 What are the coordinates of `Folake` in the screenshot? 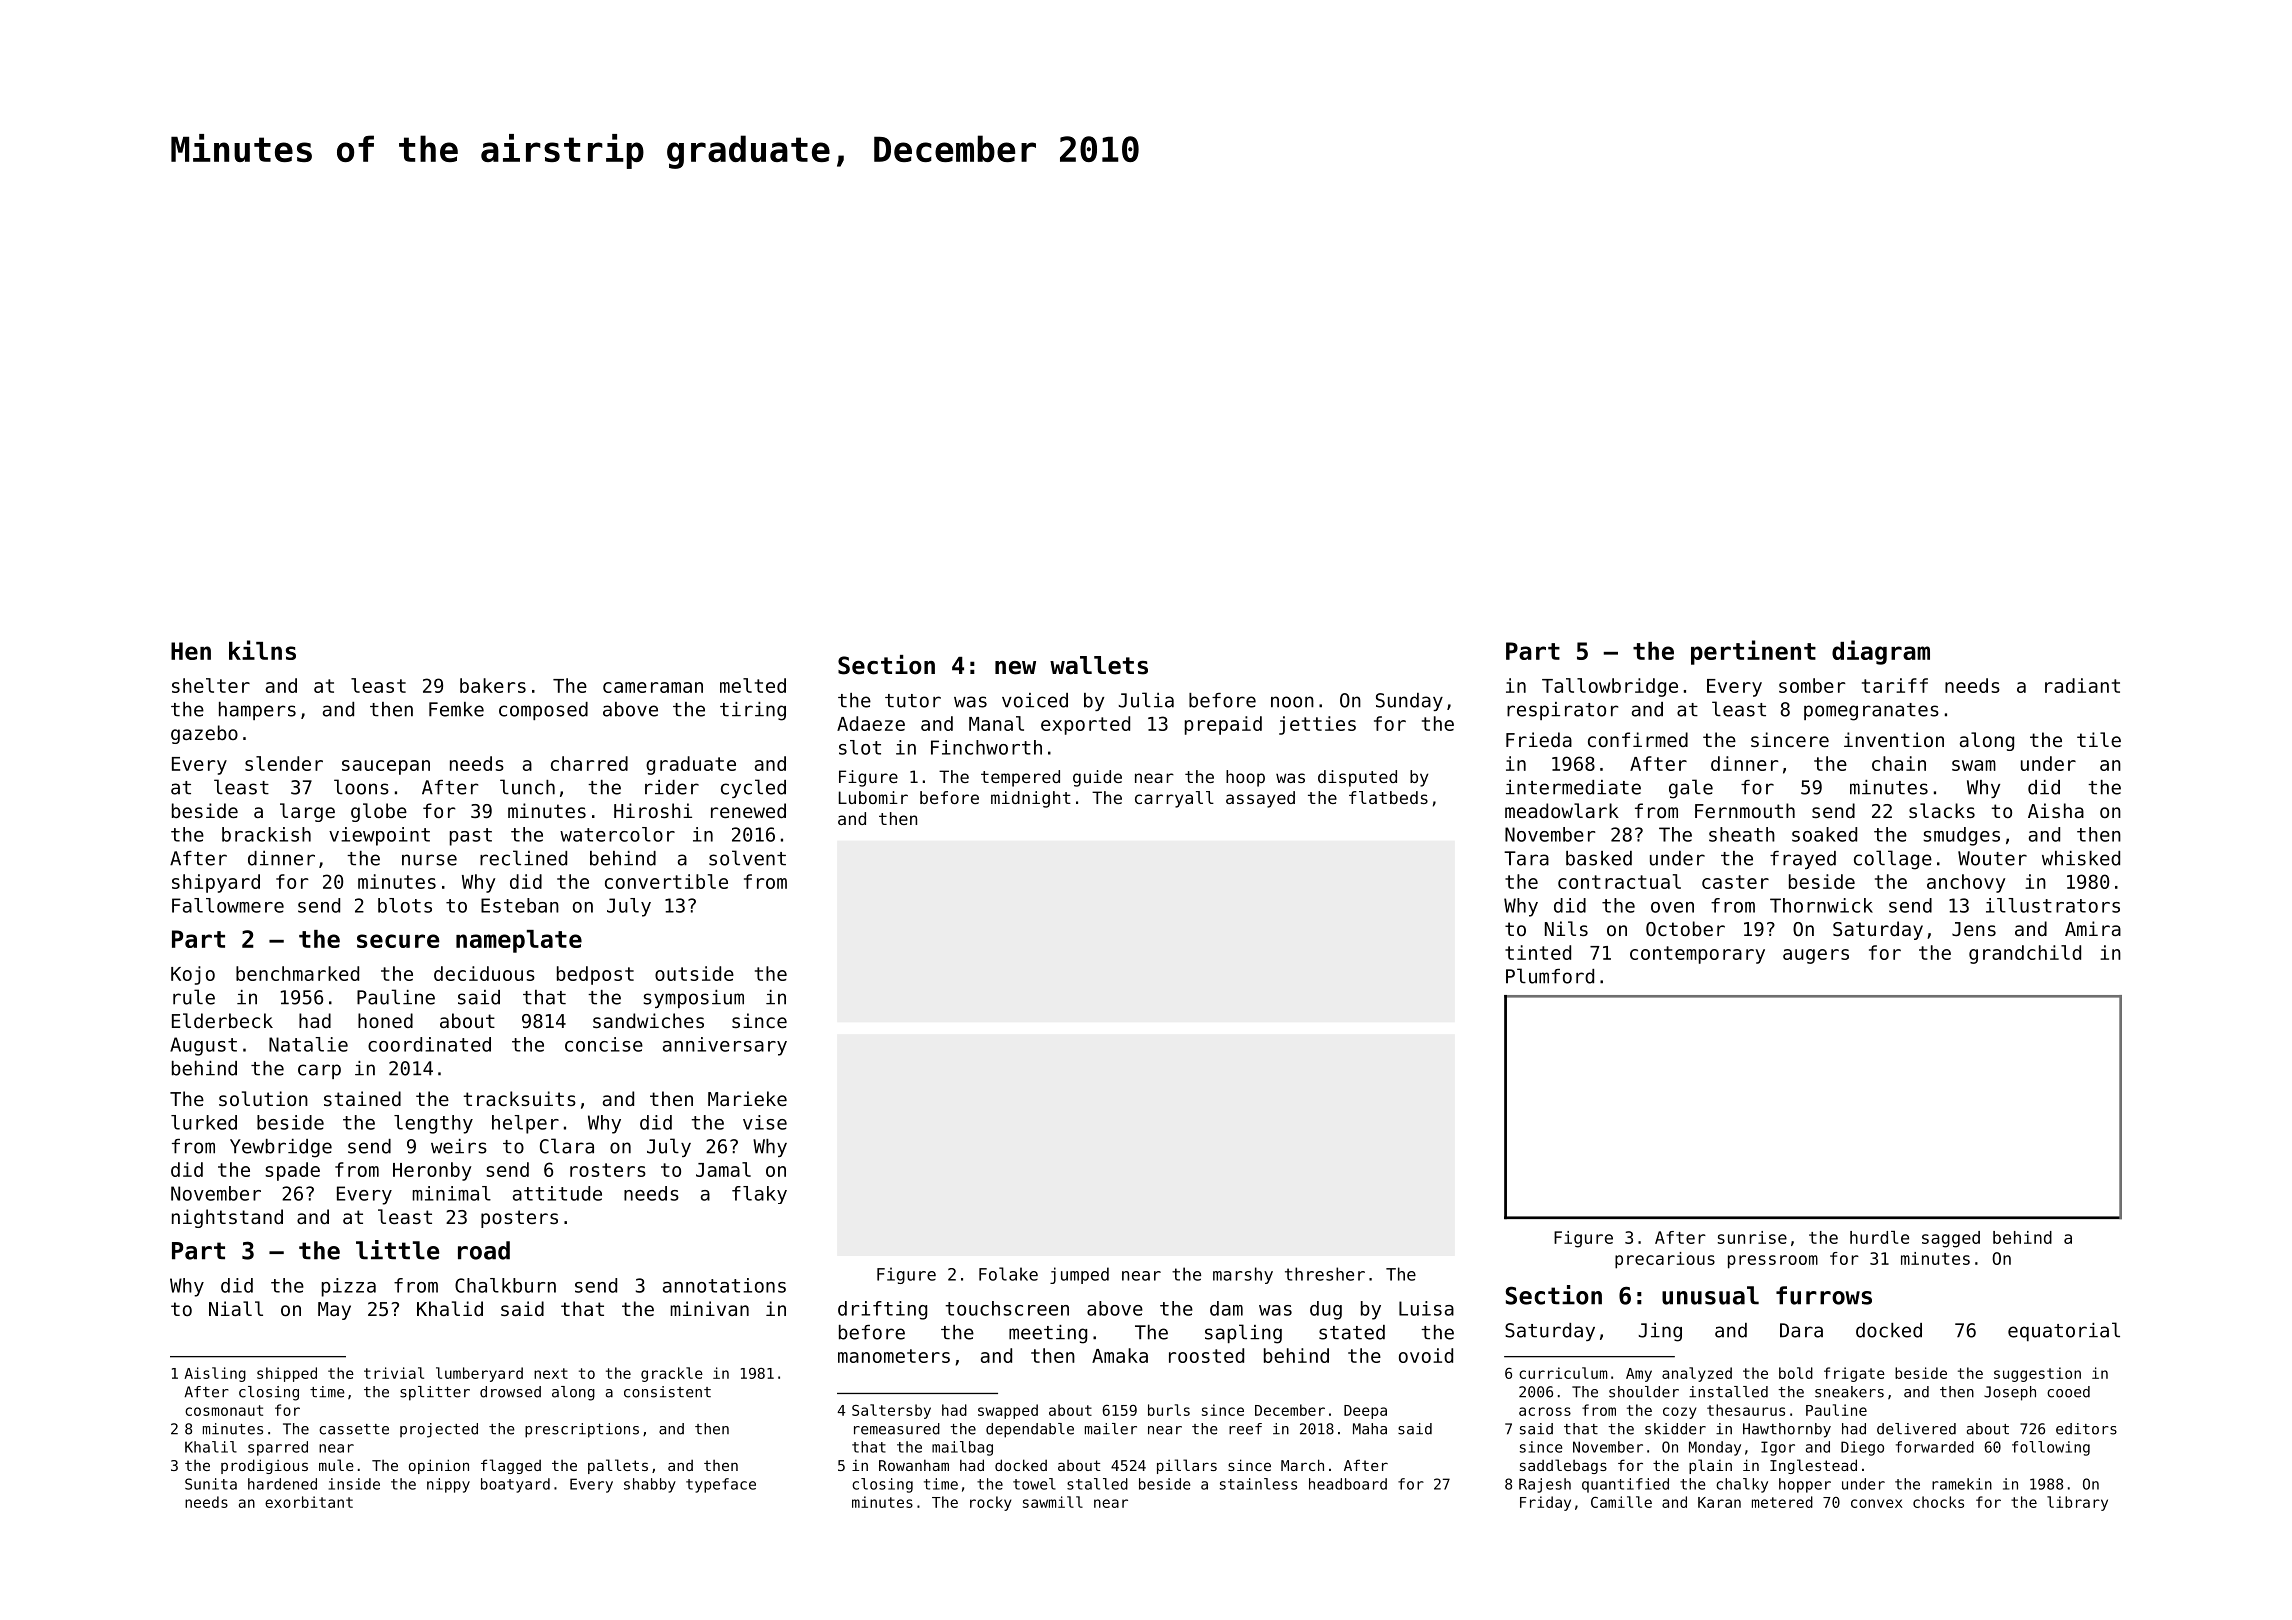 It's located at (1008, 1274).
